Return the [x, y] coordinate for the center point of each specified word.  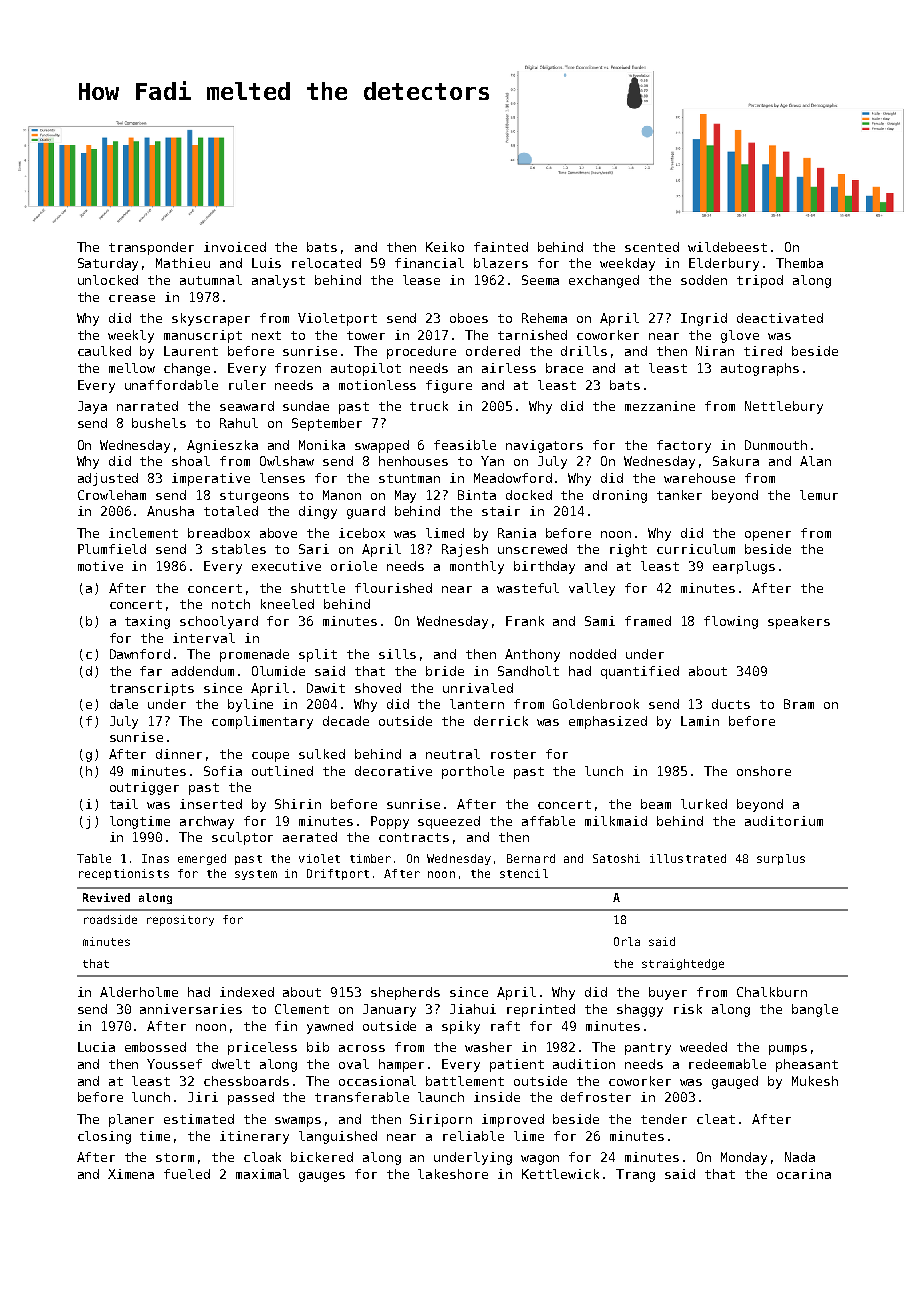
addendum [203, 671]
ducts [731, 704]
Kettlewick [560, 1174]
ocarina [804, 1174]
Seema [540, 280]
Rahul [239, 423]
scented [652, 247]
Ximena [131, 1174]
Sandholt [528, 671]
